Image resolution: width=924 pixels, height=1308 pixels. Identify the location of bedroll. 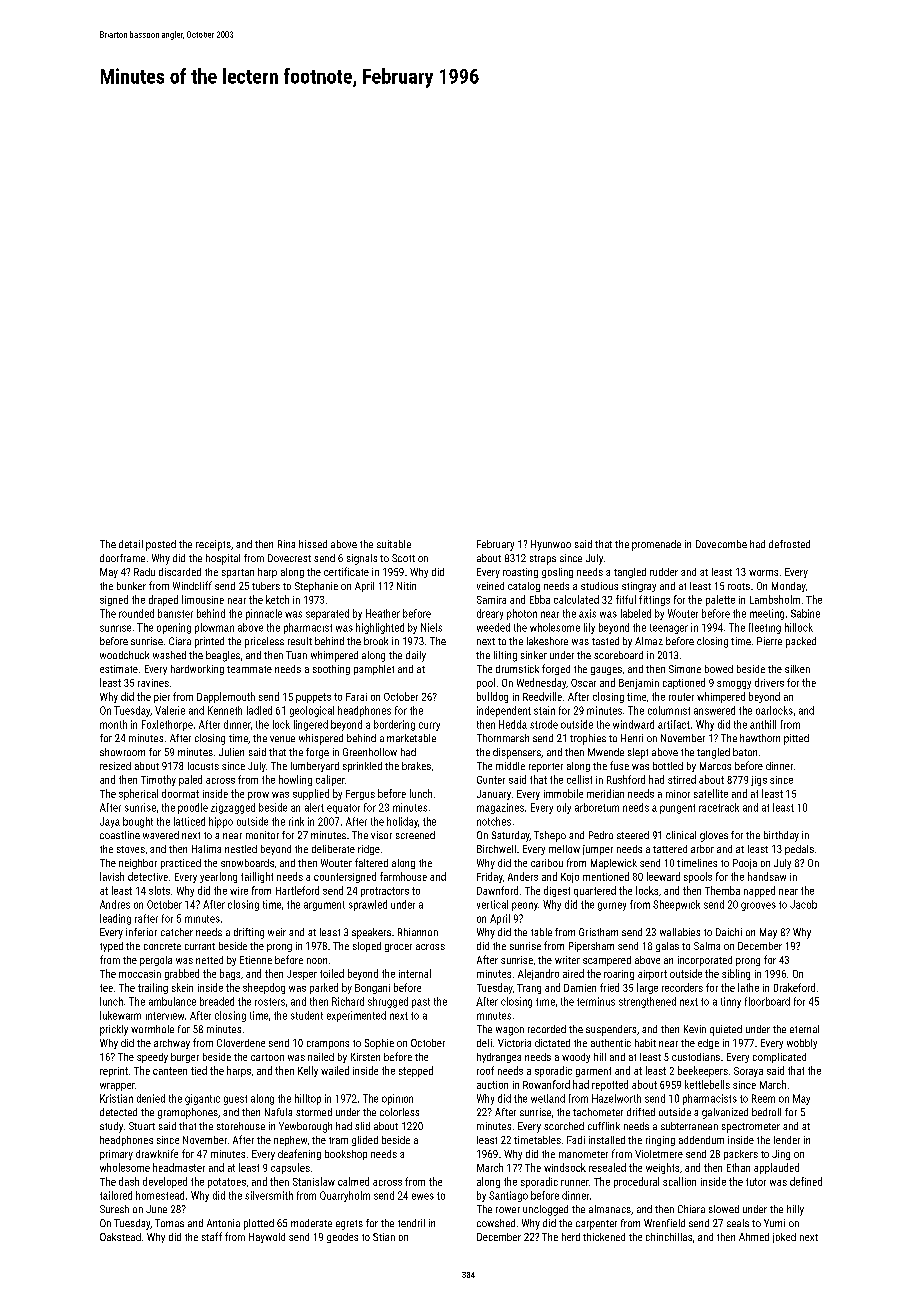
(766, 1112).
